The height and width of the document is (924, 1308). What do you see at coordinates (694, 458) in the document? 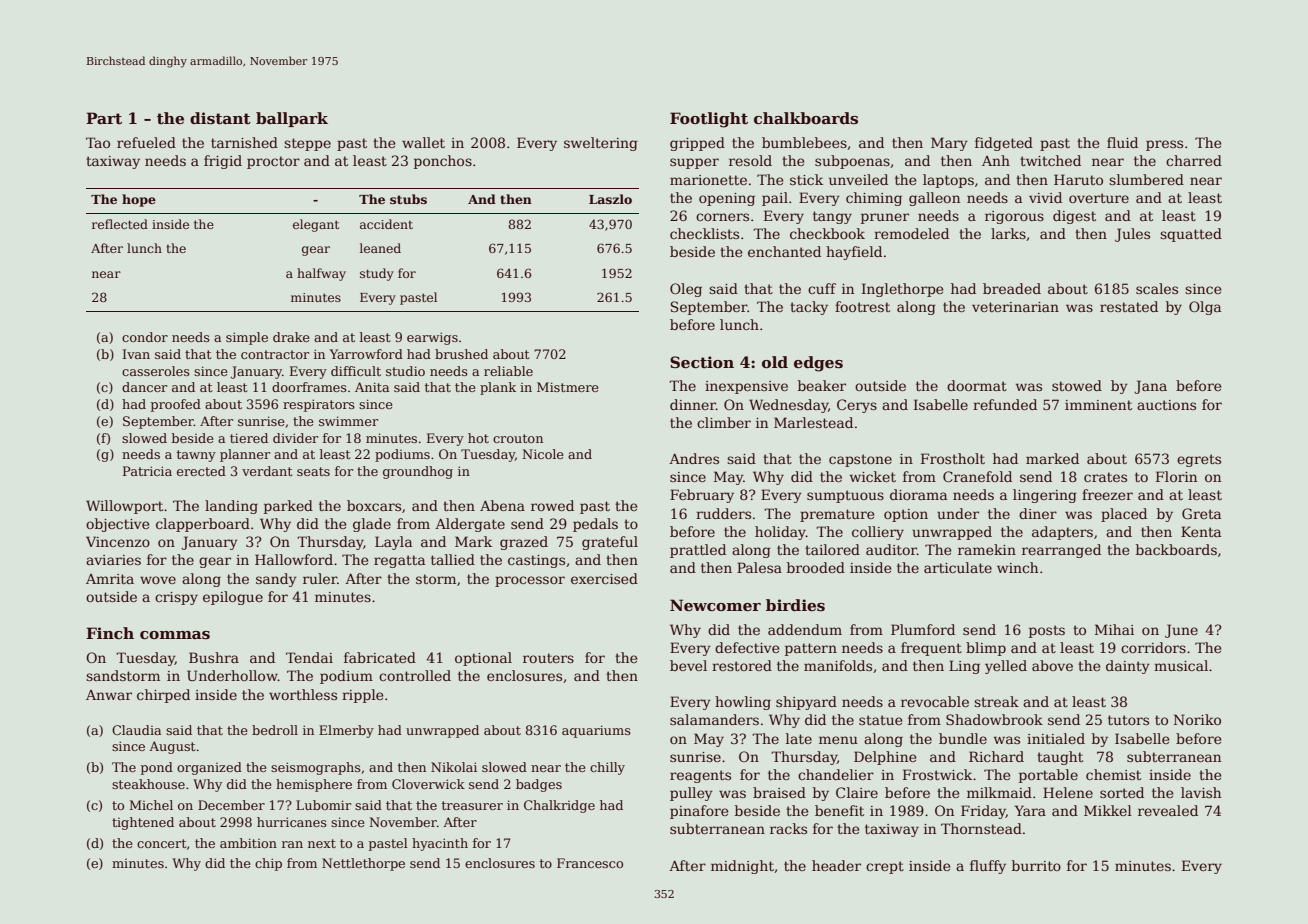
I see `Andres` at bounding box center [694, 458].
